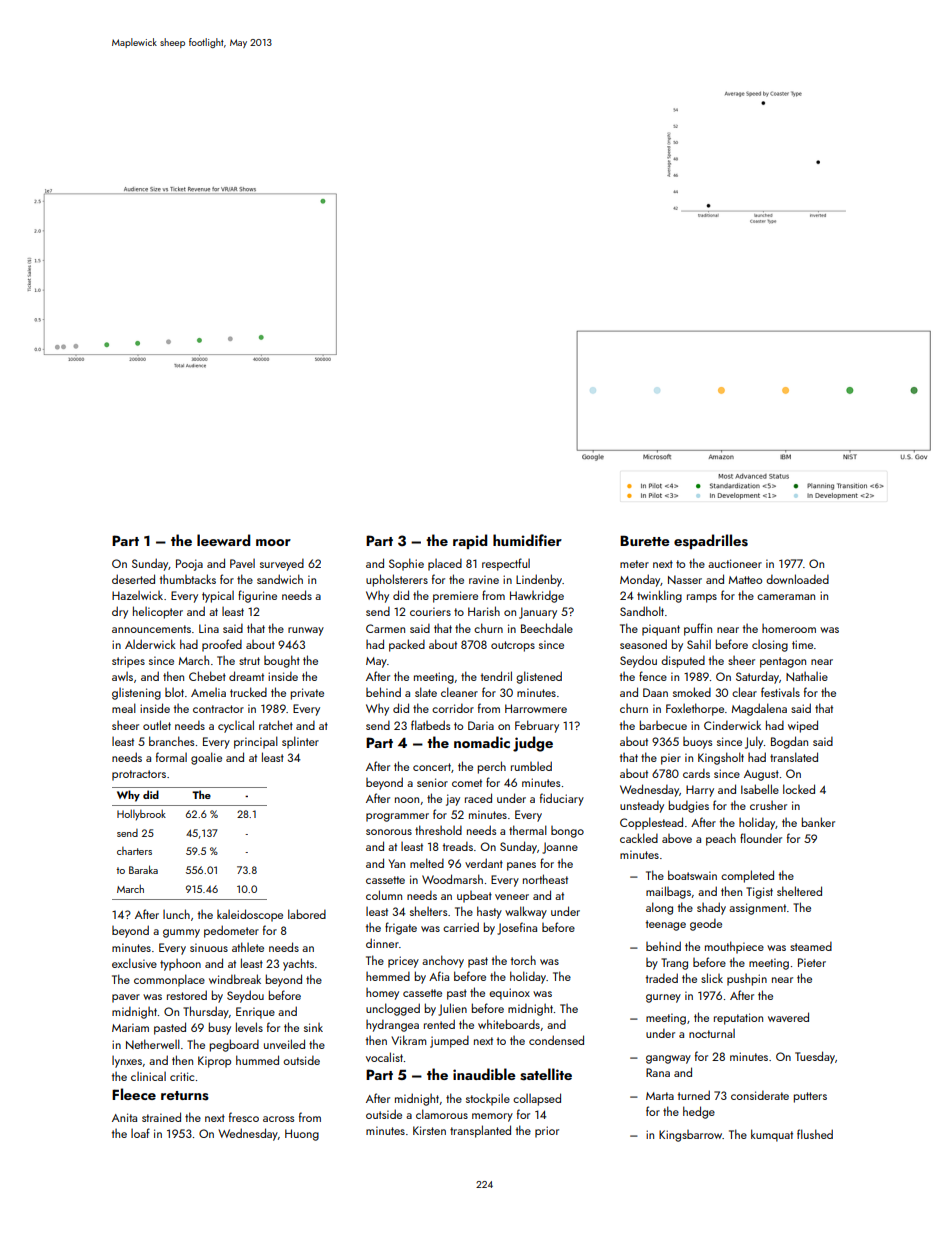  What do you see at coordinates (409, 1040) in the screenshot?
I see `Vikram` at bounding box center [409, 1040].
